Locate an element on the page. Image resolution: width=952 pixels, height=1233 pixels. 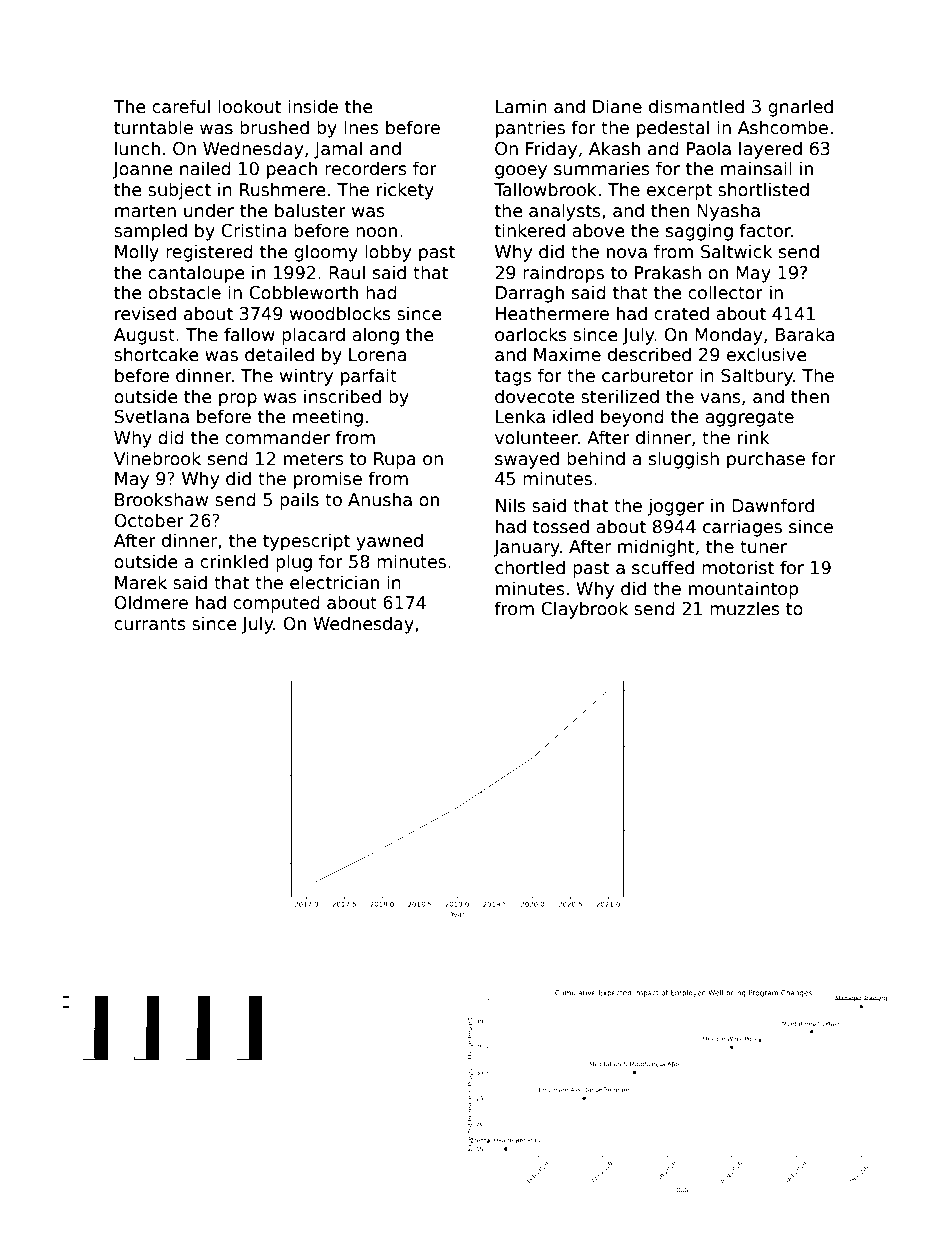
swayed is located at coordinates (527, 460).
